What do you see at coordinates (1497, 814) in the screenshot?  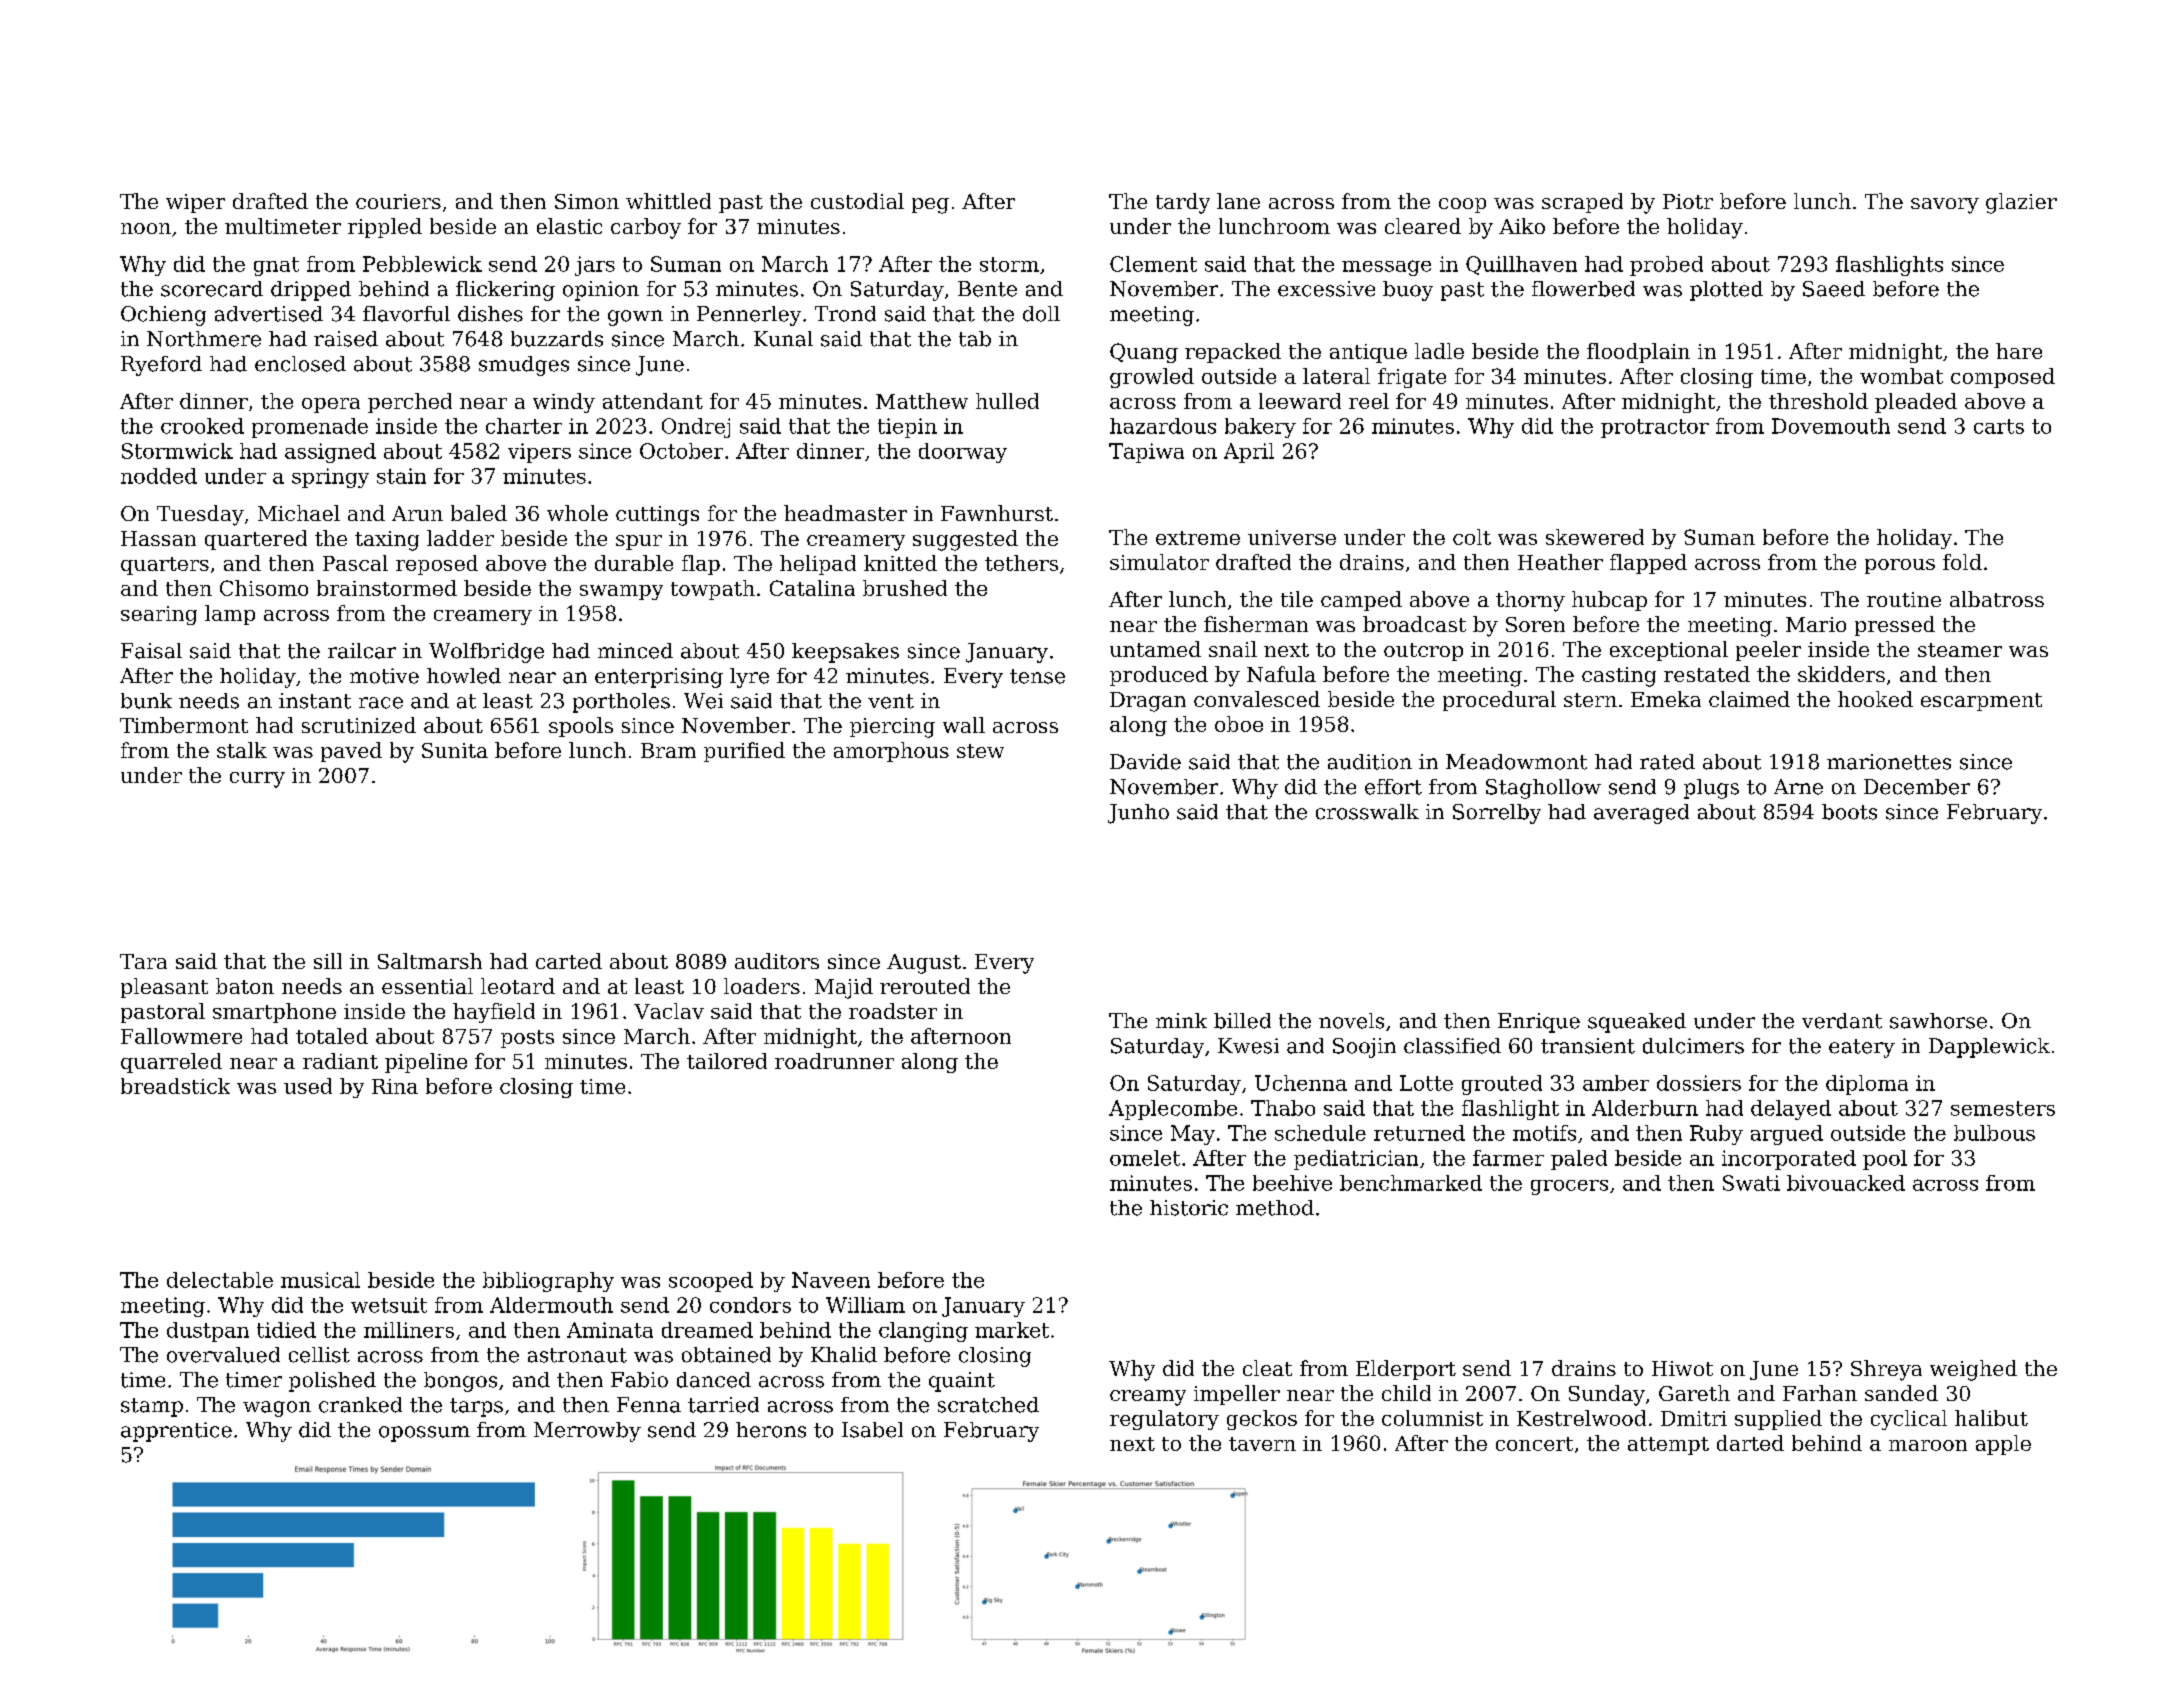 I see `Sorrelby` at bounding box center [1497, 814].
